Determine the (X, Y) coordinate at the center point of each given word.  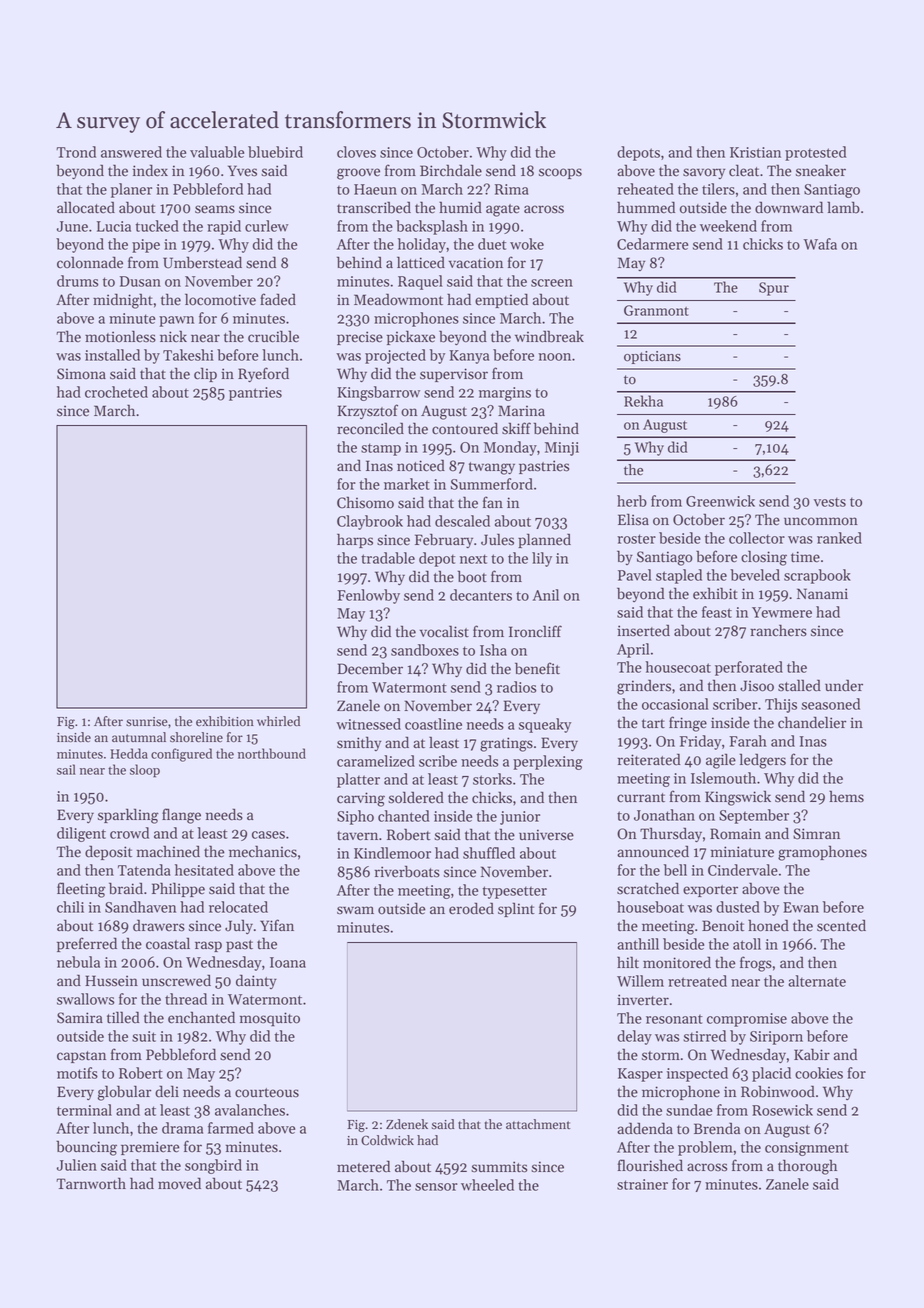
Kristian (755, 152)
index (150, 170)
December (370, 668)
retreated (697, 981)
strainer (642, 1184)
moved (179, 1183)
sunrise (147, 722)
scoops (560, 173)
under (844, 685)
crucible (273, 336)
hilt (628, 962)
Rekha (643, 401)
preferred (87, 944)
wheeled (487, 1185)
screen (552, 283)
